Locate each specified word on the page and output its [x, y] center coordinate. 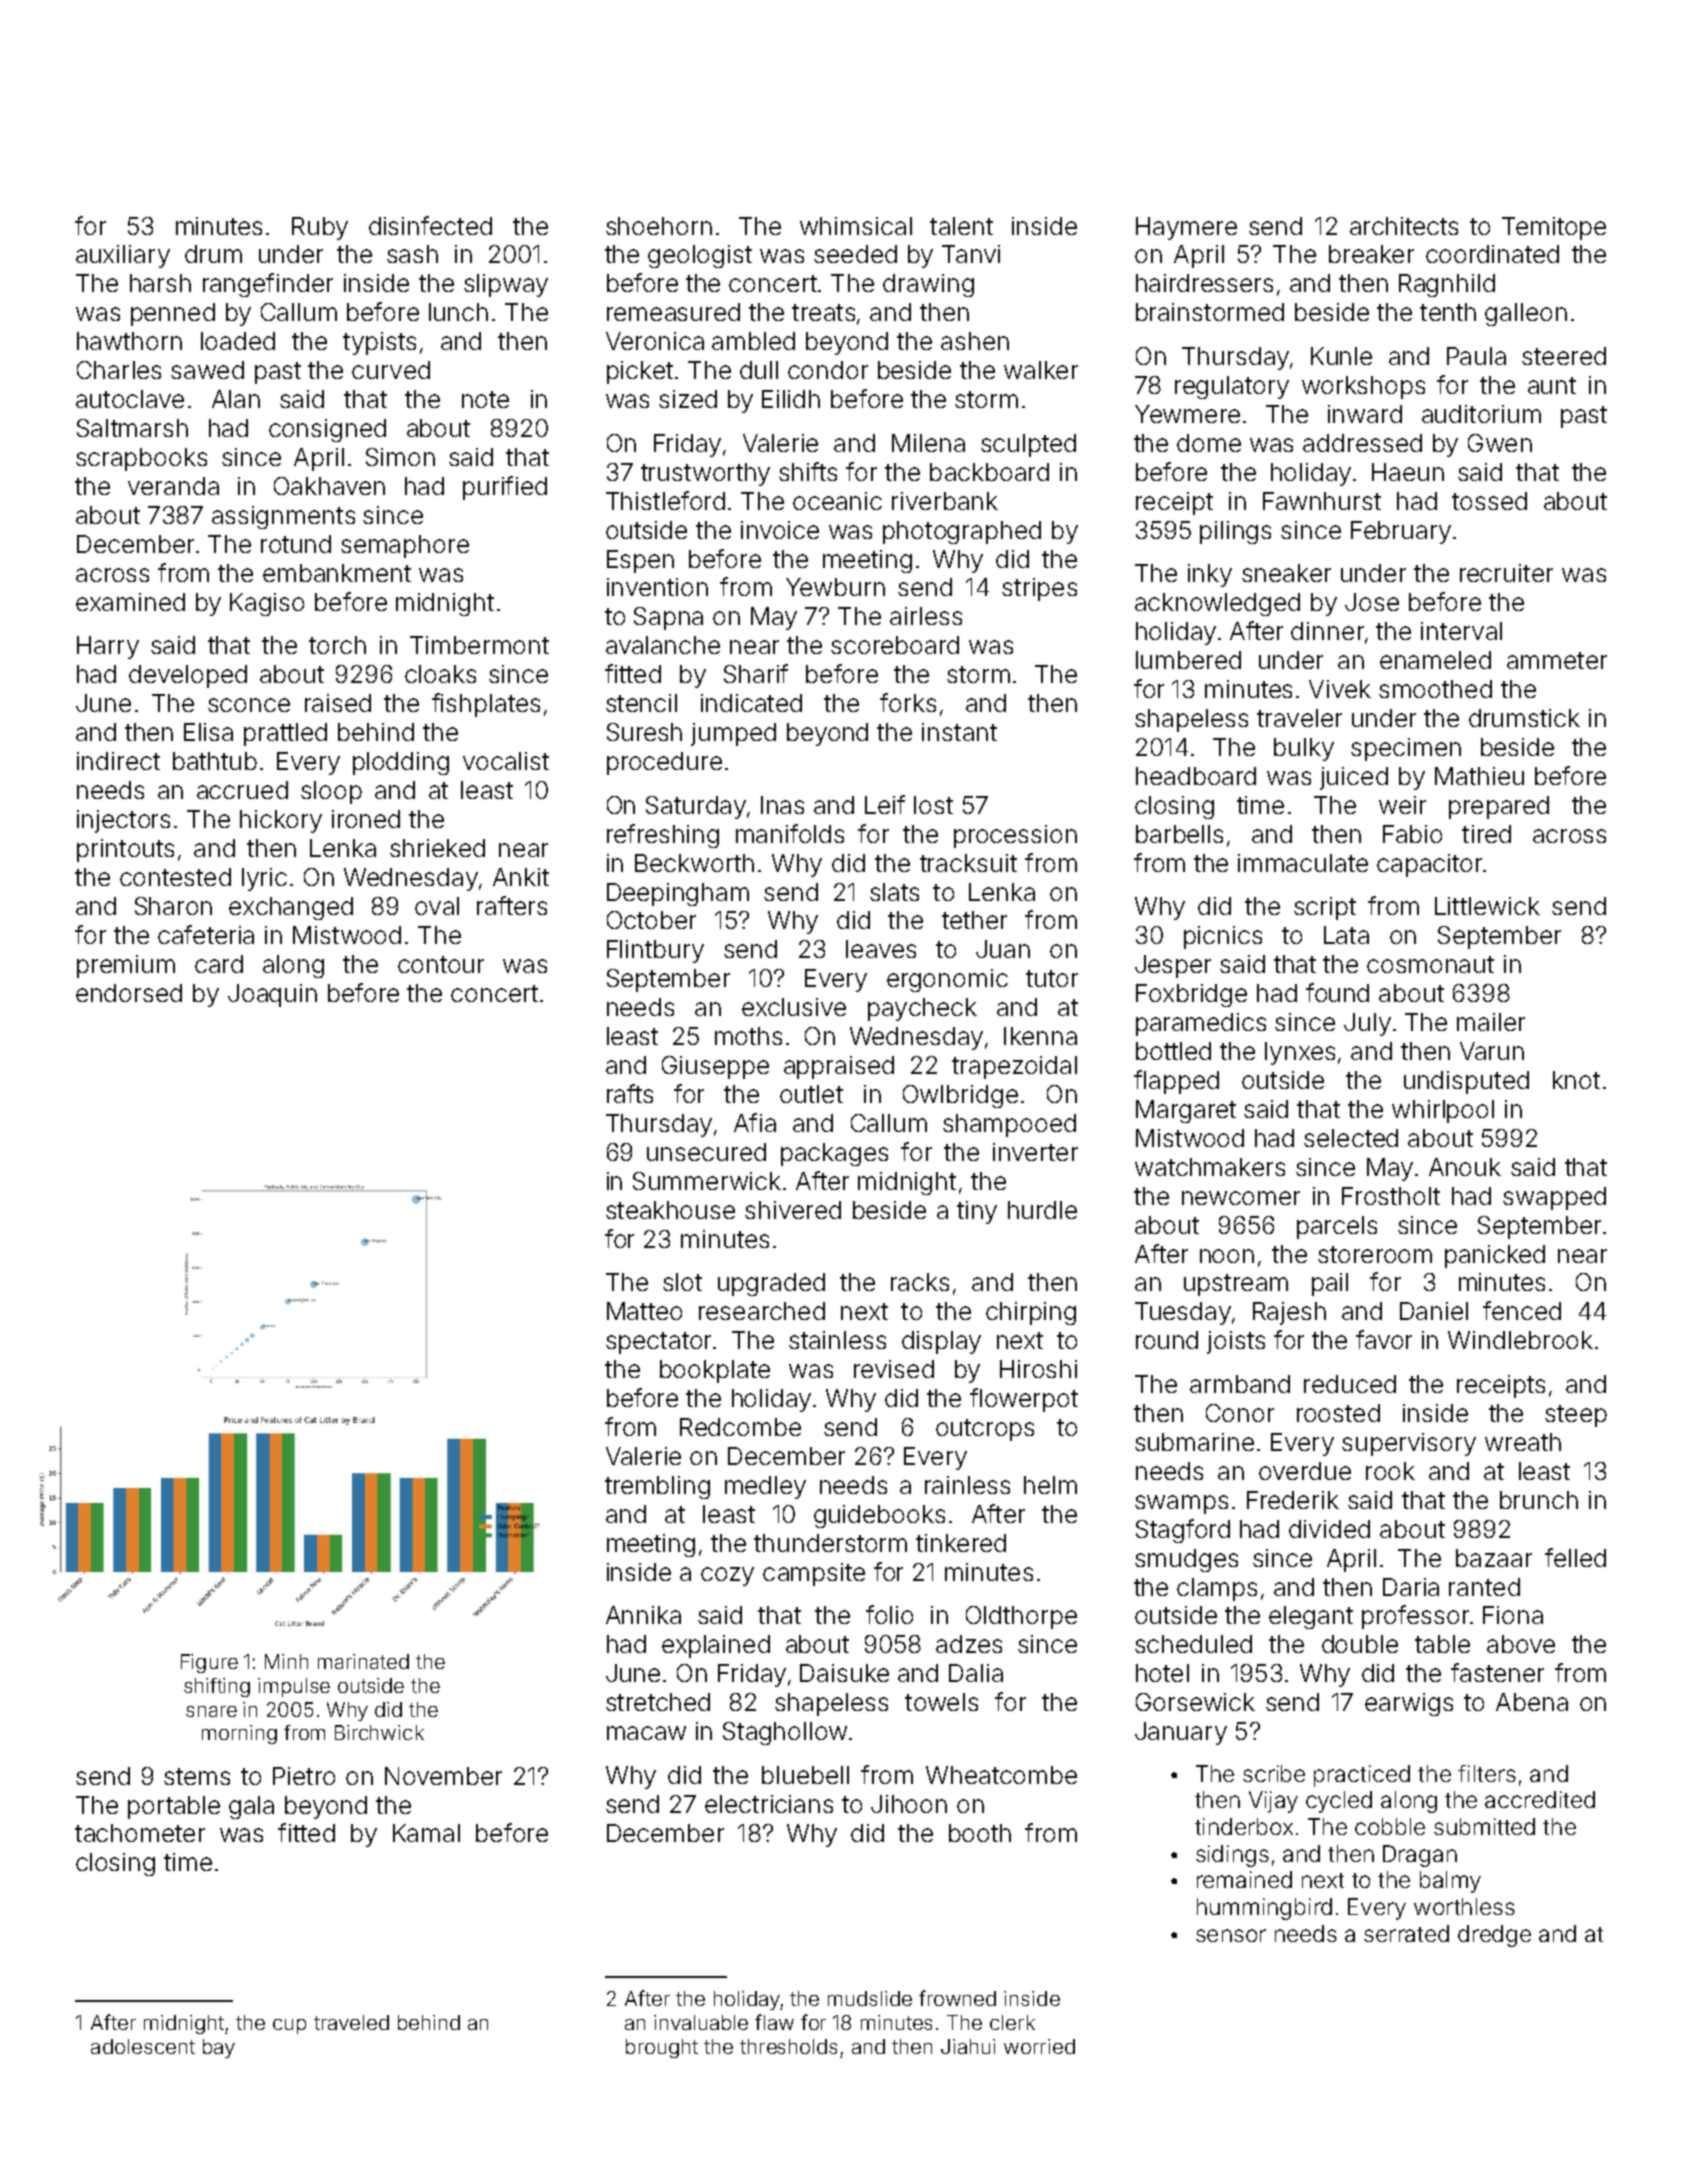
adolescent [143, 2046]
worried [1039, 2046]
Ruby [320, 228]
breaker [1371, 254]
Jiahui [968, 2046]
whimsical [856, 226]
